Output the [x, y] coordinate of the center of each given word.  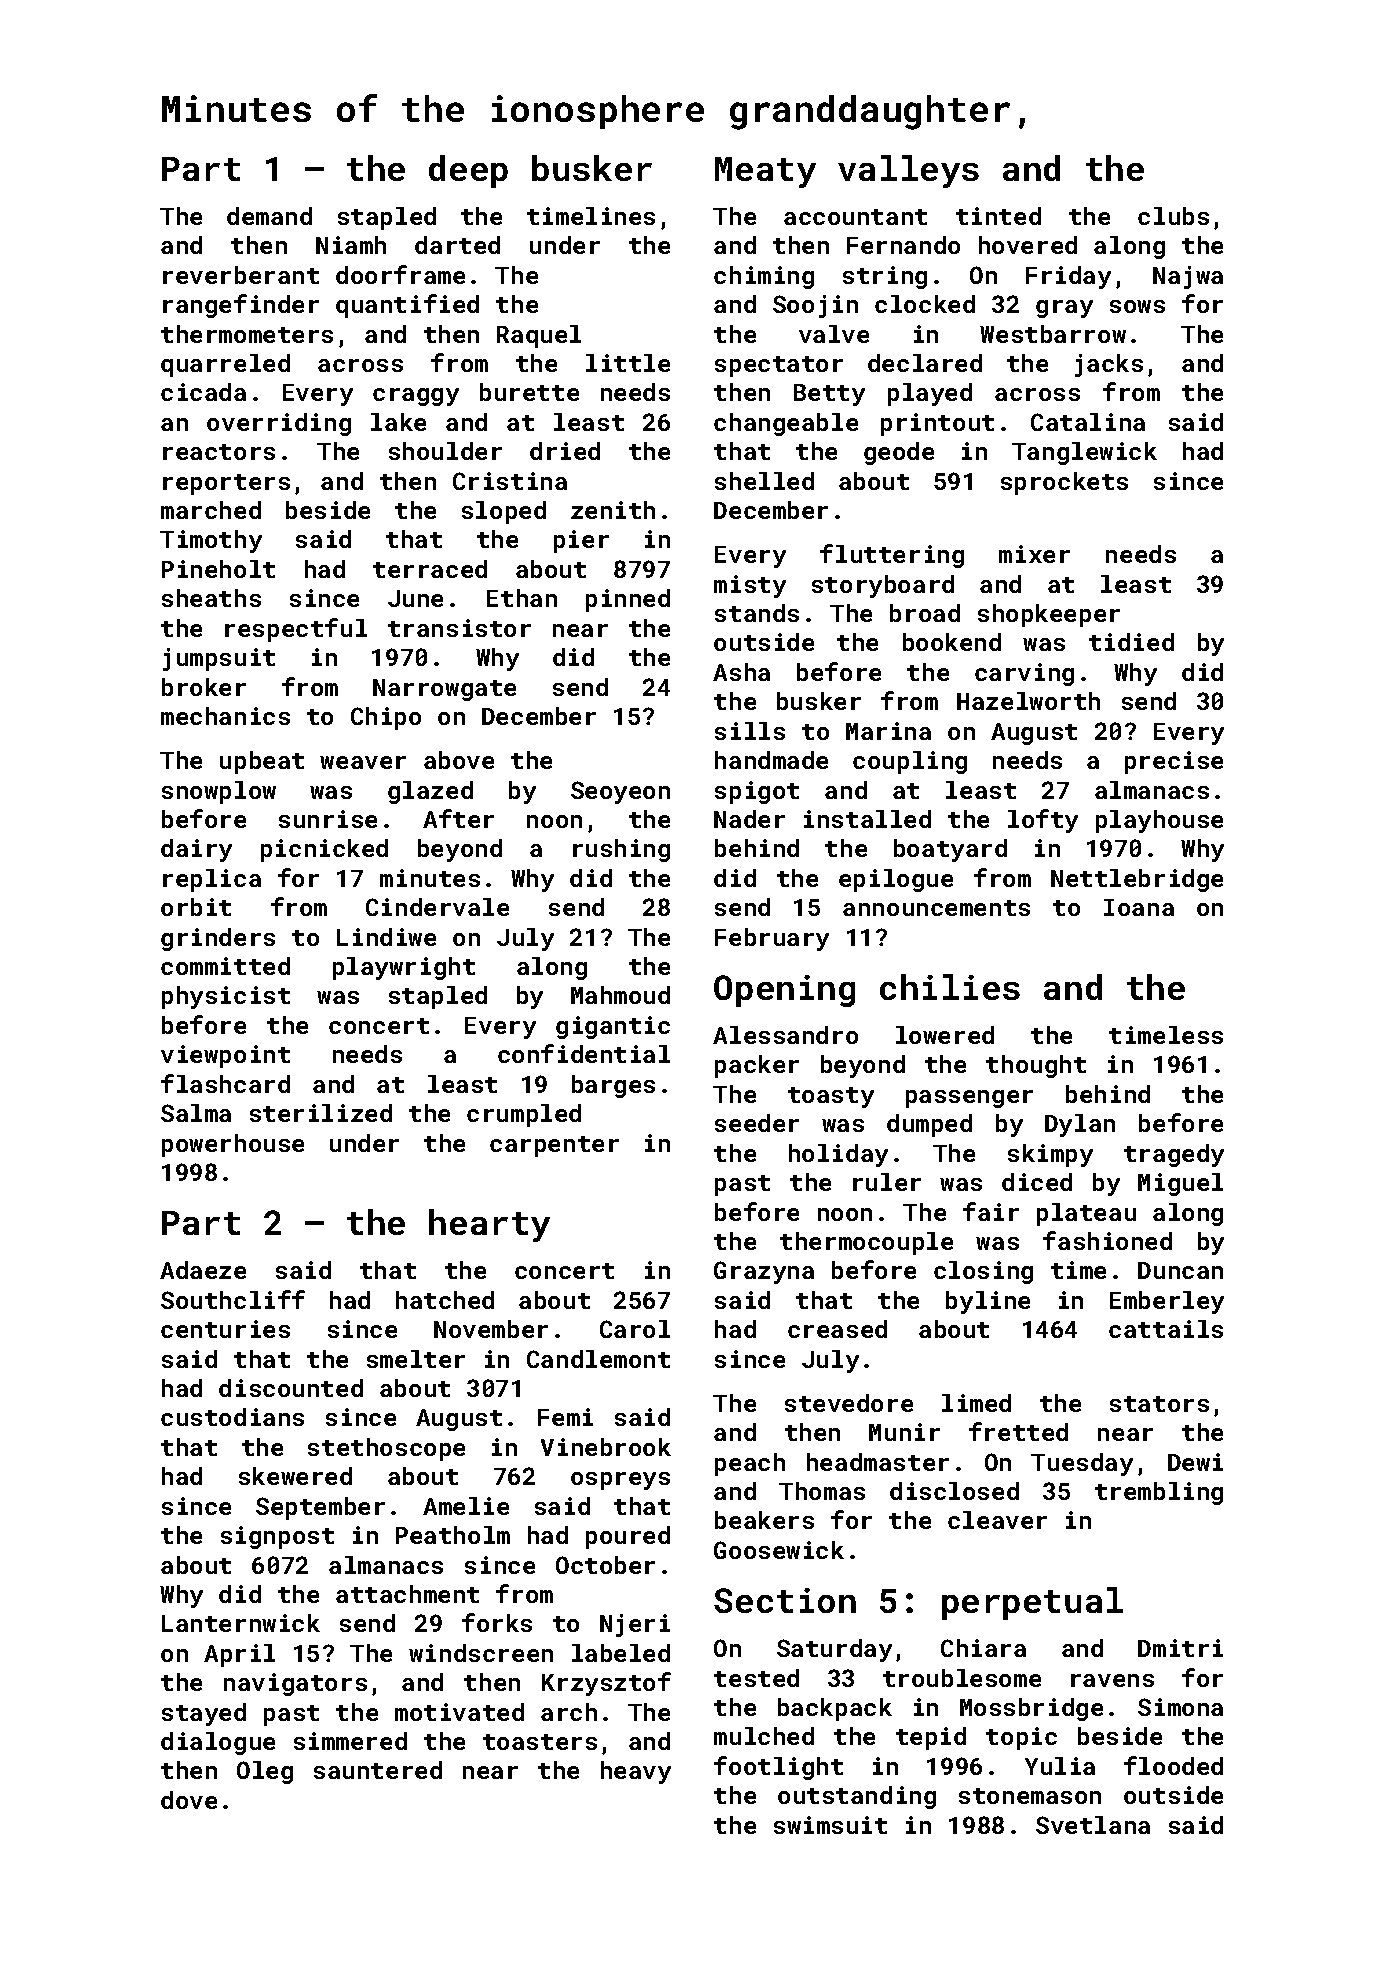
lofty [1043, 821]
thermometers [247, 334]
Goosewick [779, 1550]
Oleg [265, 1772]
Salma [196, 1113]
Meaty [765, 172]
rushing [621, 850]
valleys [908, 171]
